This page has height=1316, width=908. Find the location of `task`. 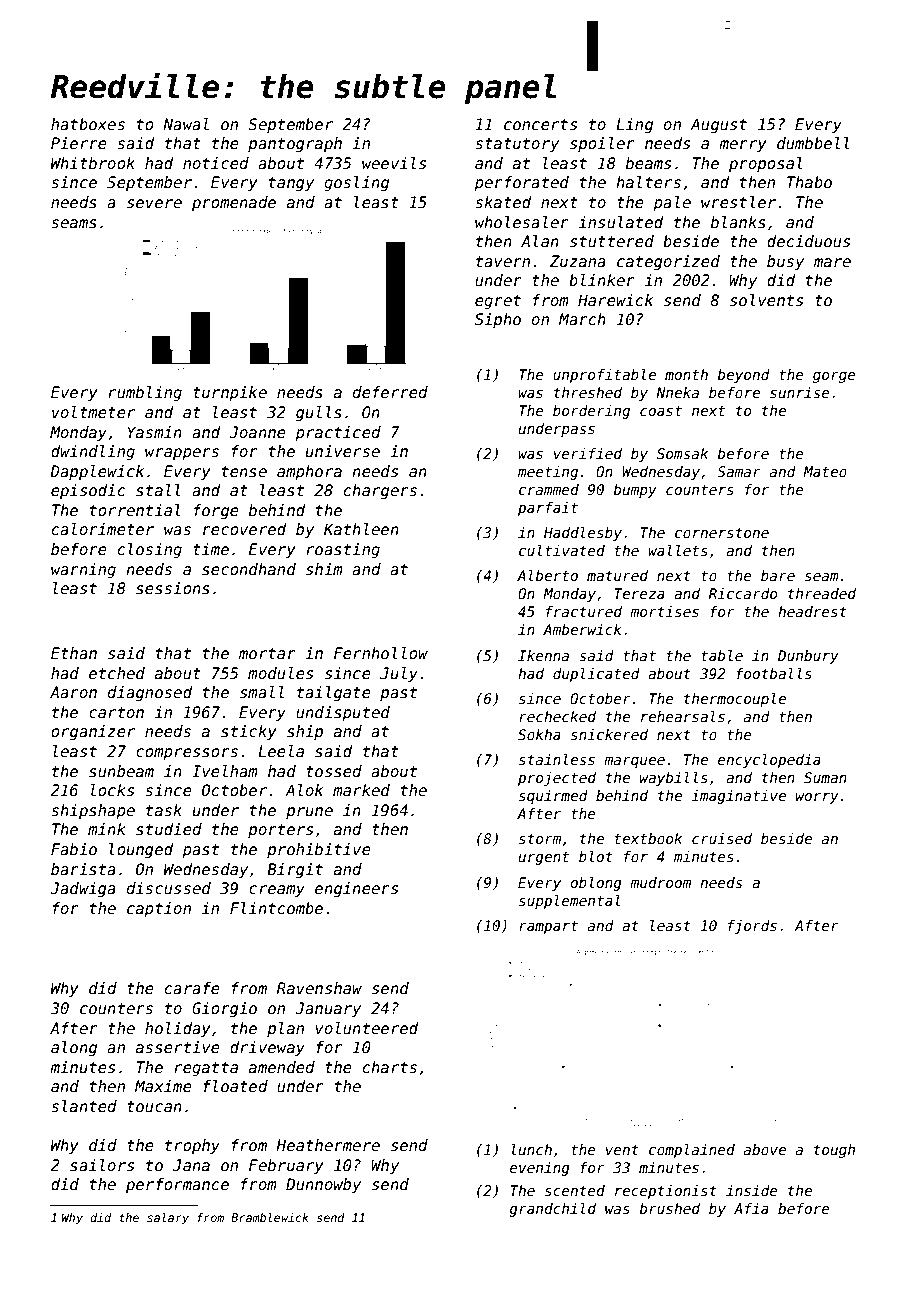

task is located at coordinates (164, 810).
